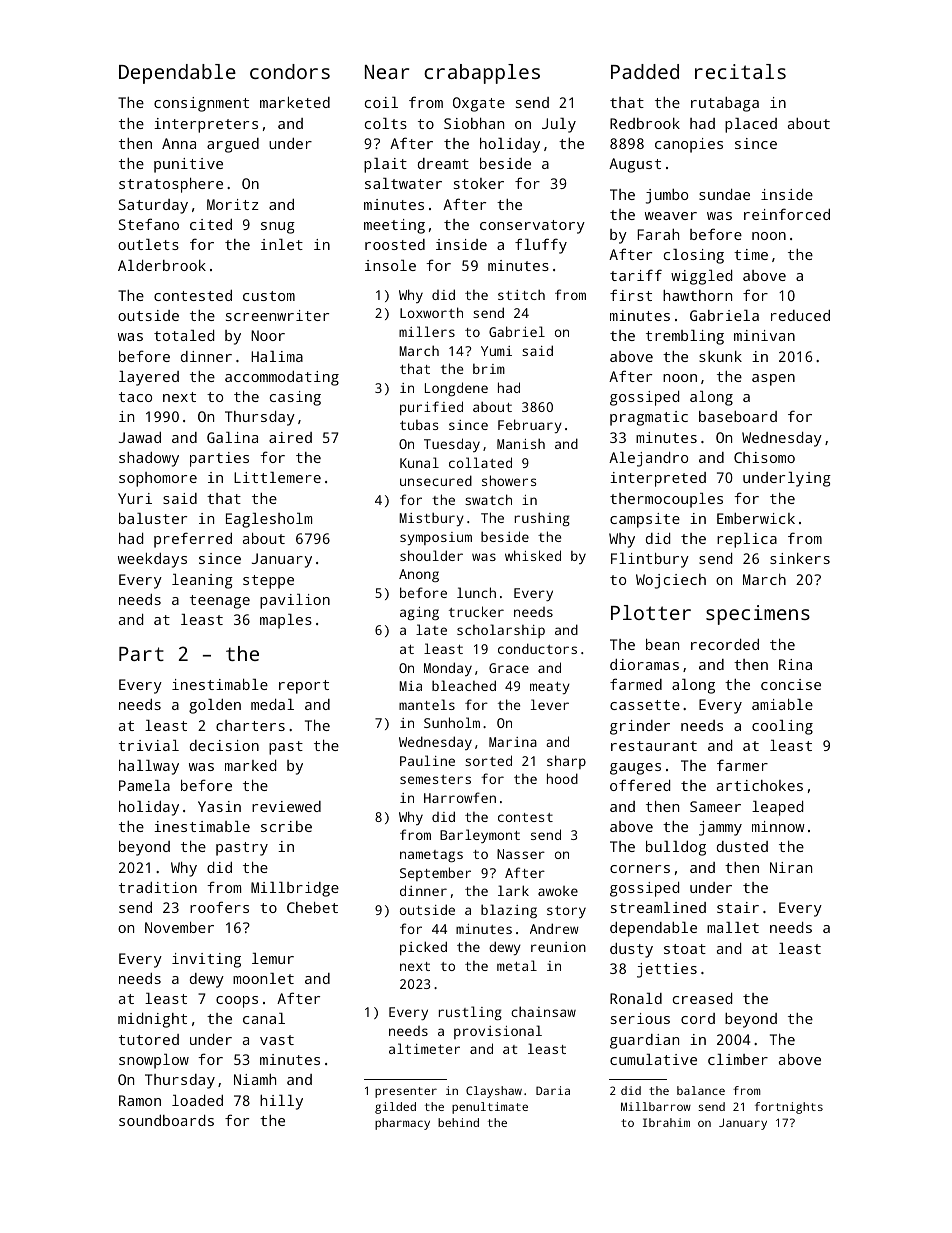  What do you see at coordinates (394, 226) in the page?
I see `meeting` at bounding box center [394, 226].
